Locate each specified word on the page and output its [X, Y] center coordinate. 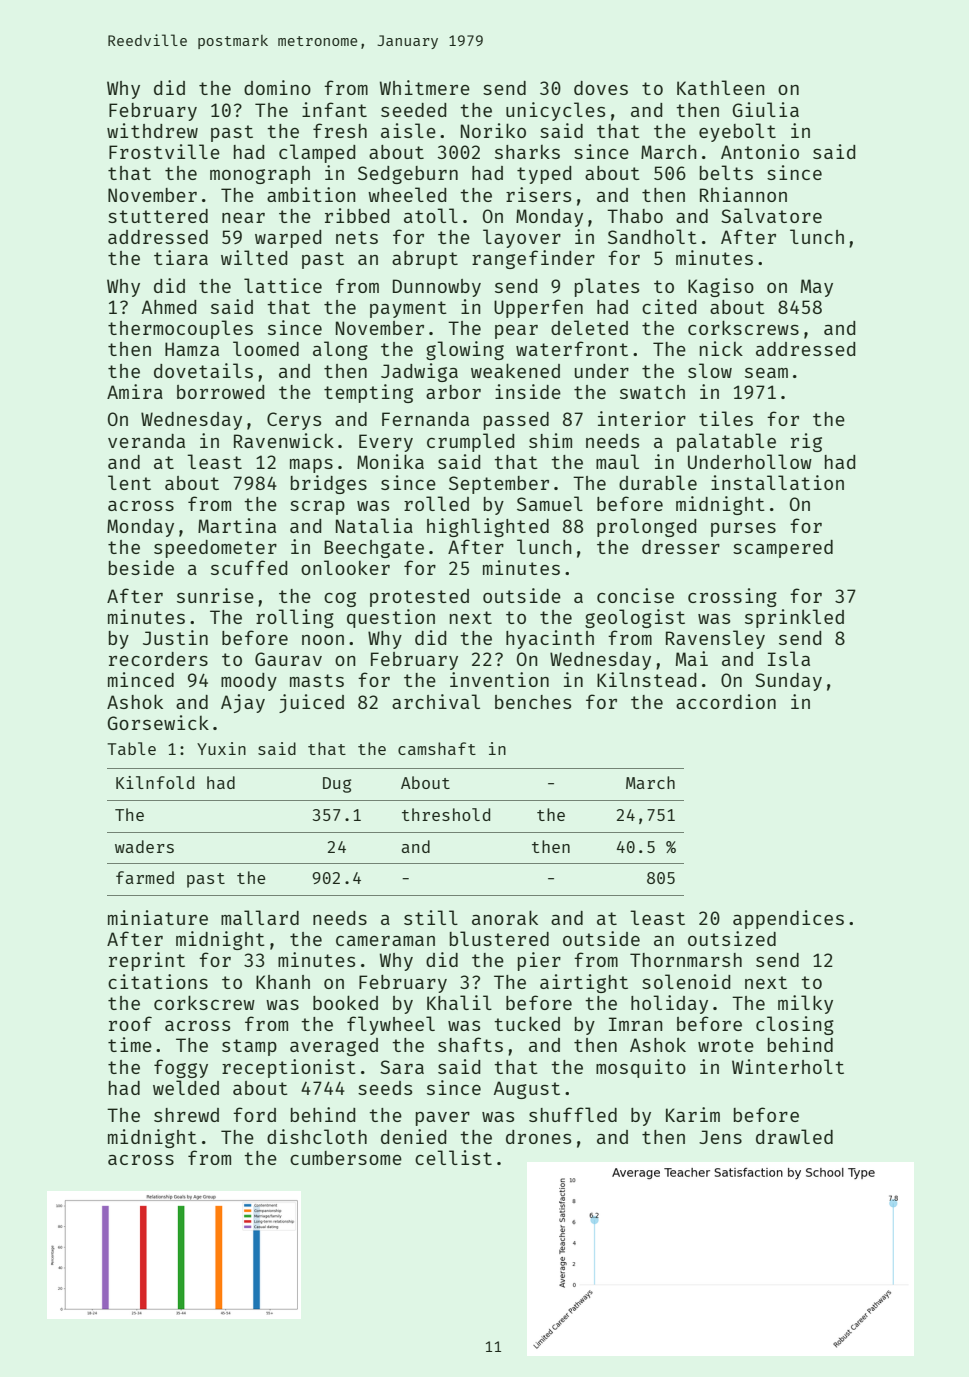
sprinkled [794, 618]
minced [141, 679]
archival [436, 701]
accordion [726, 701]
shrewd [186, 1115]
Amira [135, 391]
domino [277, 87]
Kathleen [721, 87]
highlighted [488, 527]
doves [601, 88]
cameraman [385, 941]
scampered [783, 549]
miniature [158, 917]
